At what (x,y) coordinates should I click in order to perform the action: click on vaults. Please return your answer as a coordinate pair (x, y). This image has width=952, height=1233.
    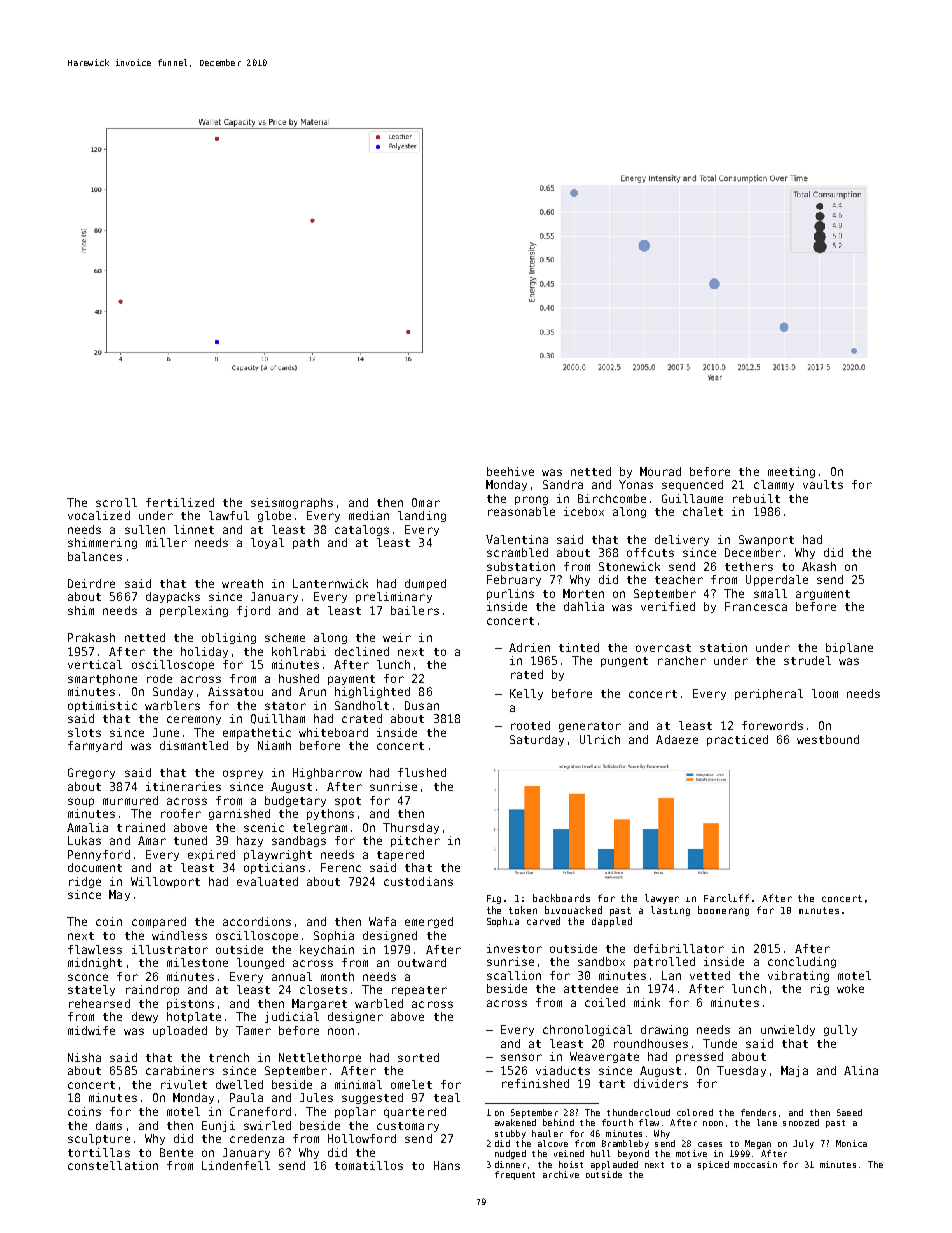
    Looking at the image, I should click on (823, 484).
